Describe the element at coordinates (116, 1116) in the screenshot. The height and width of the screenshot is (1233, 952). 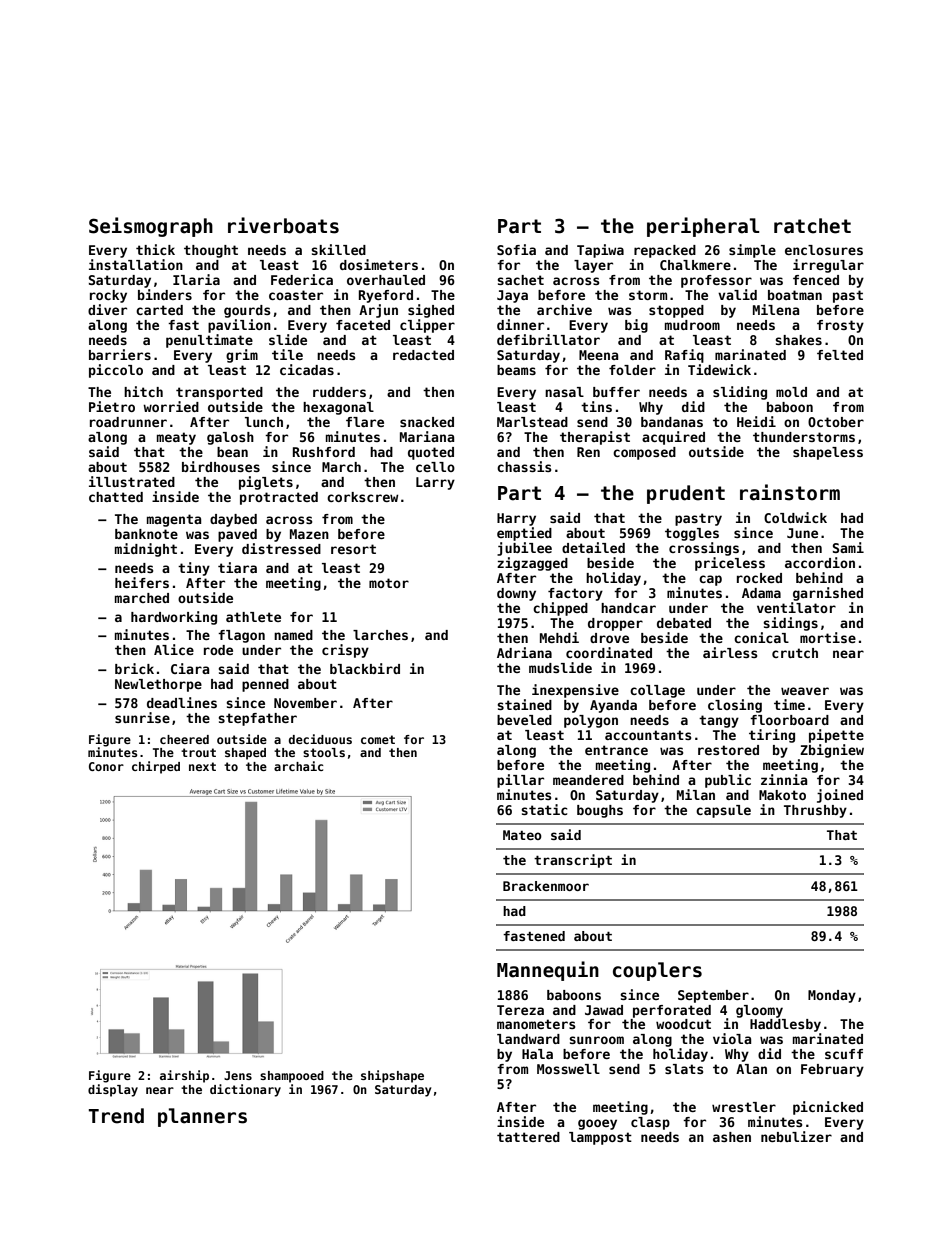
I see `Trend` at that location.
